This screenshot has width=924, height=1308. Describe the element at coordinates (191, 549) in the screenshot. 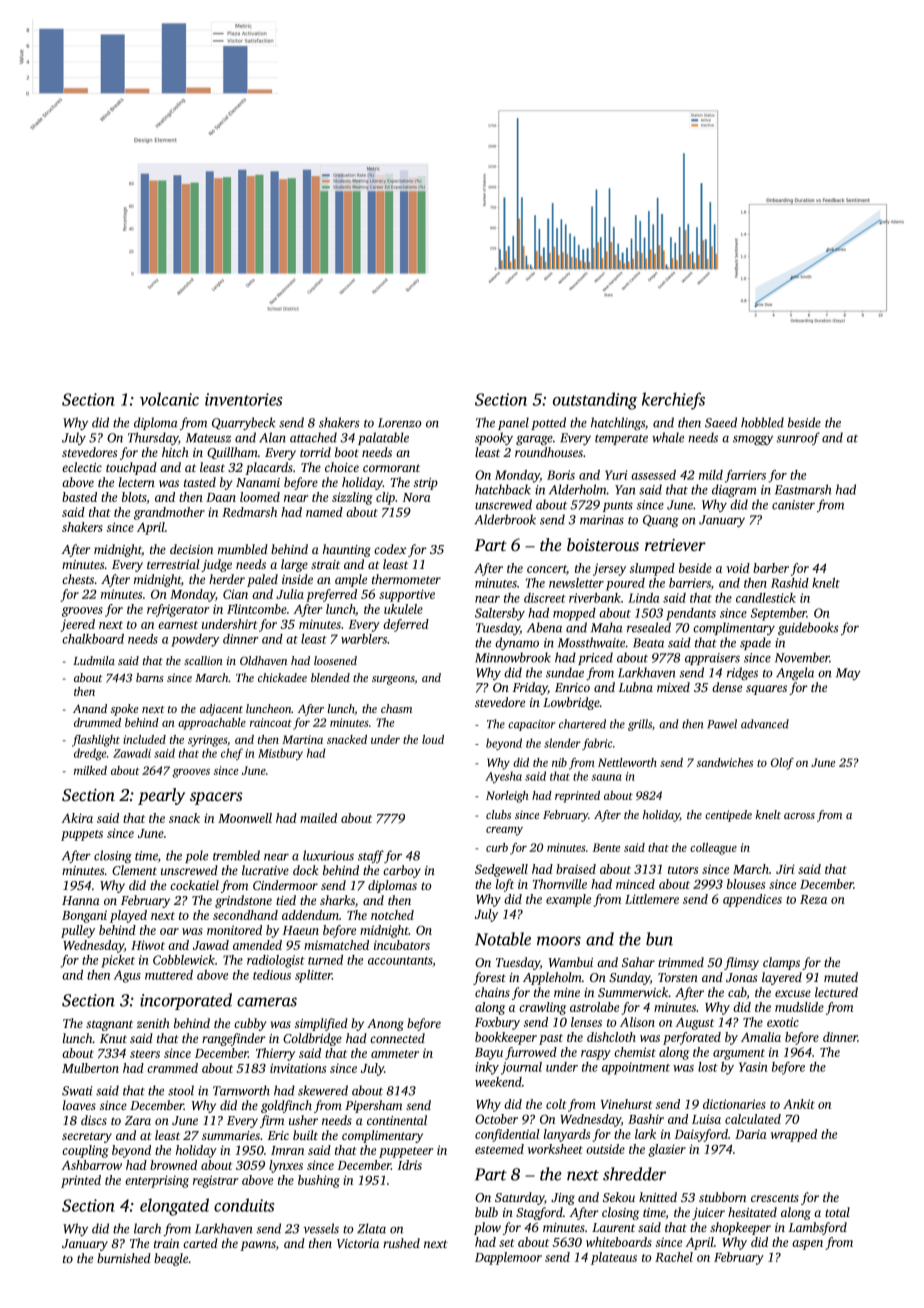

I see `decision` at that location.
